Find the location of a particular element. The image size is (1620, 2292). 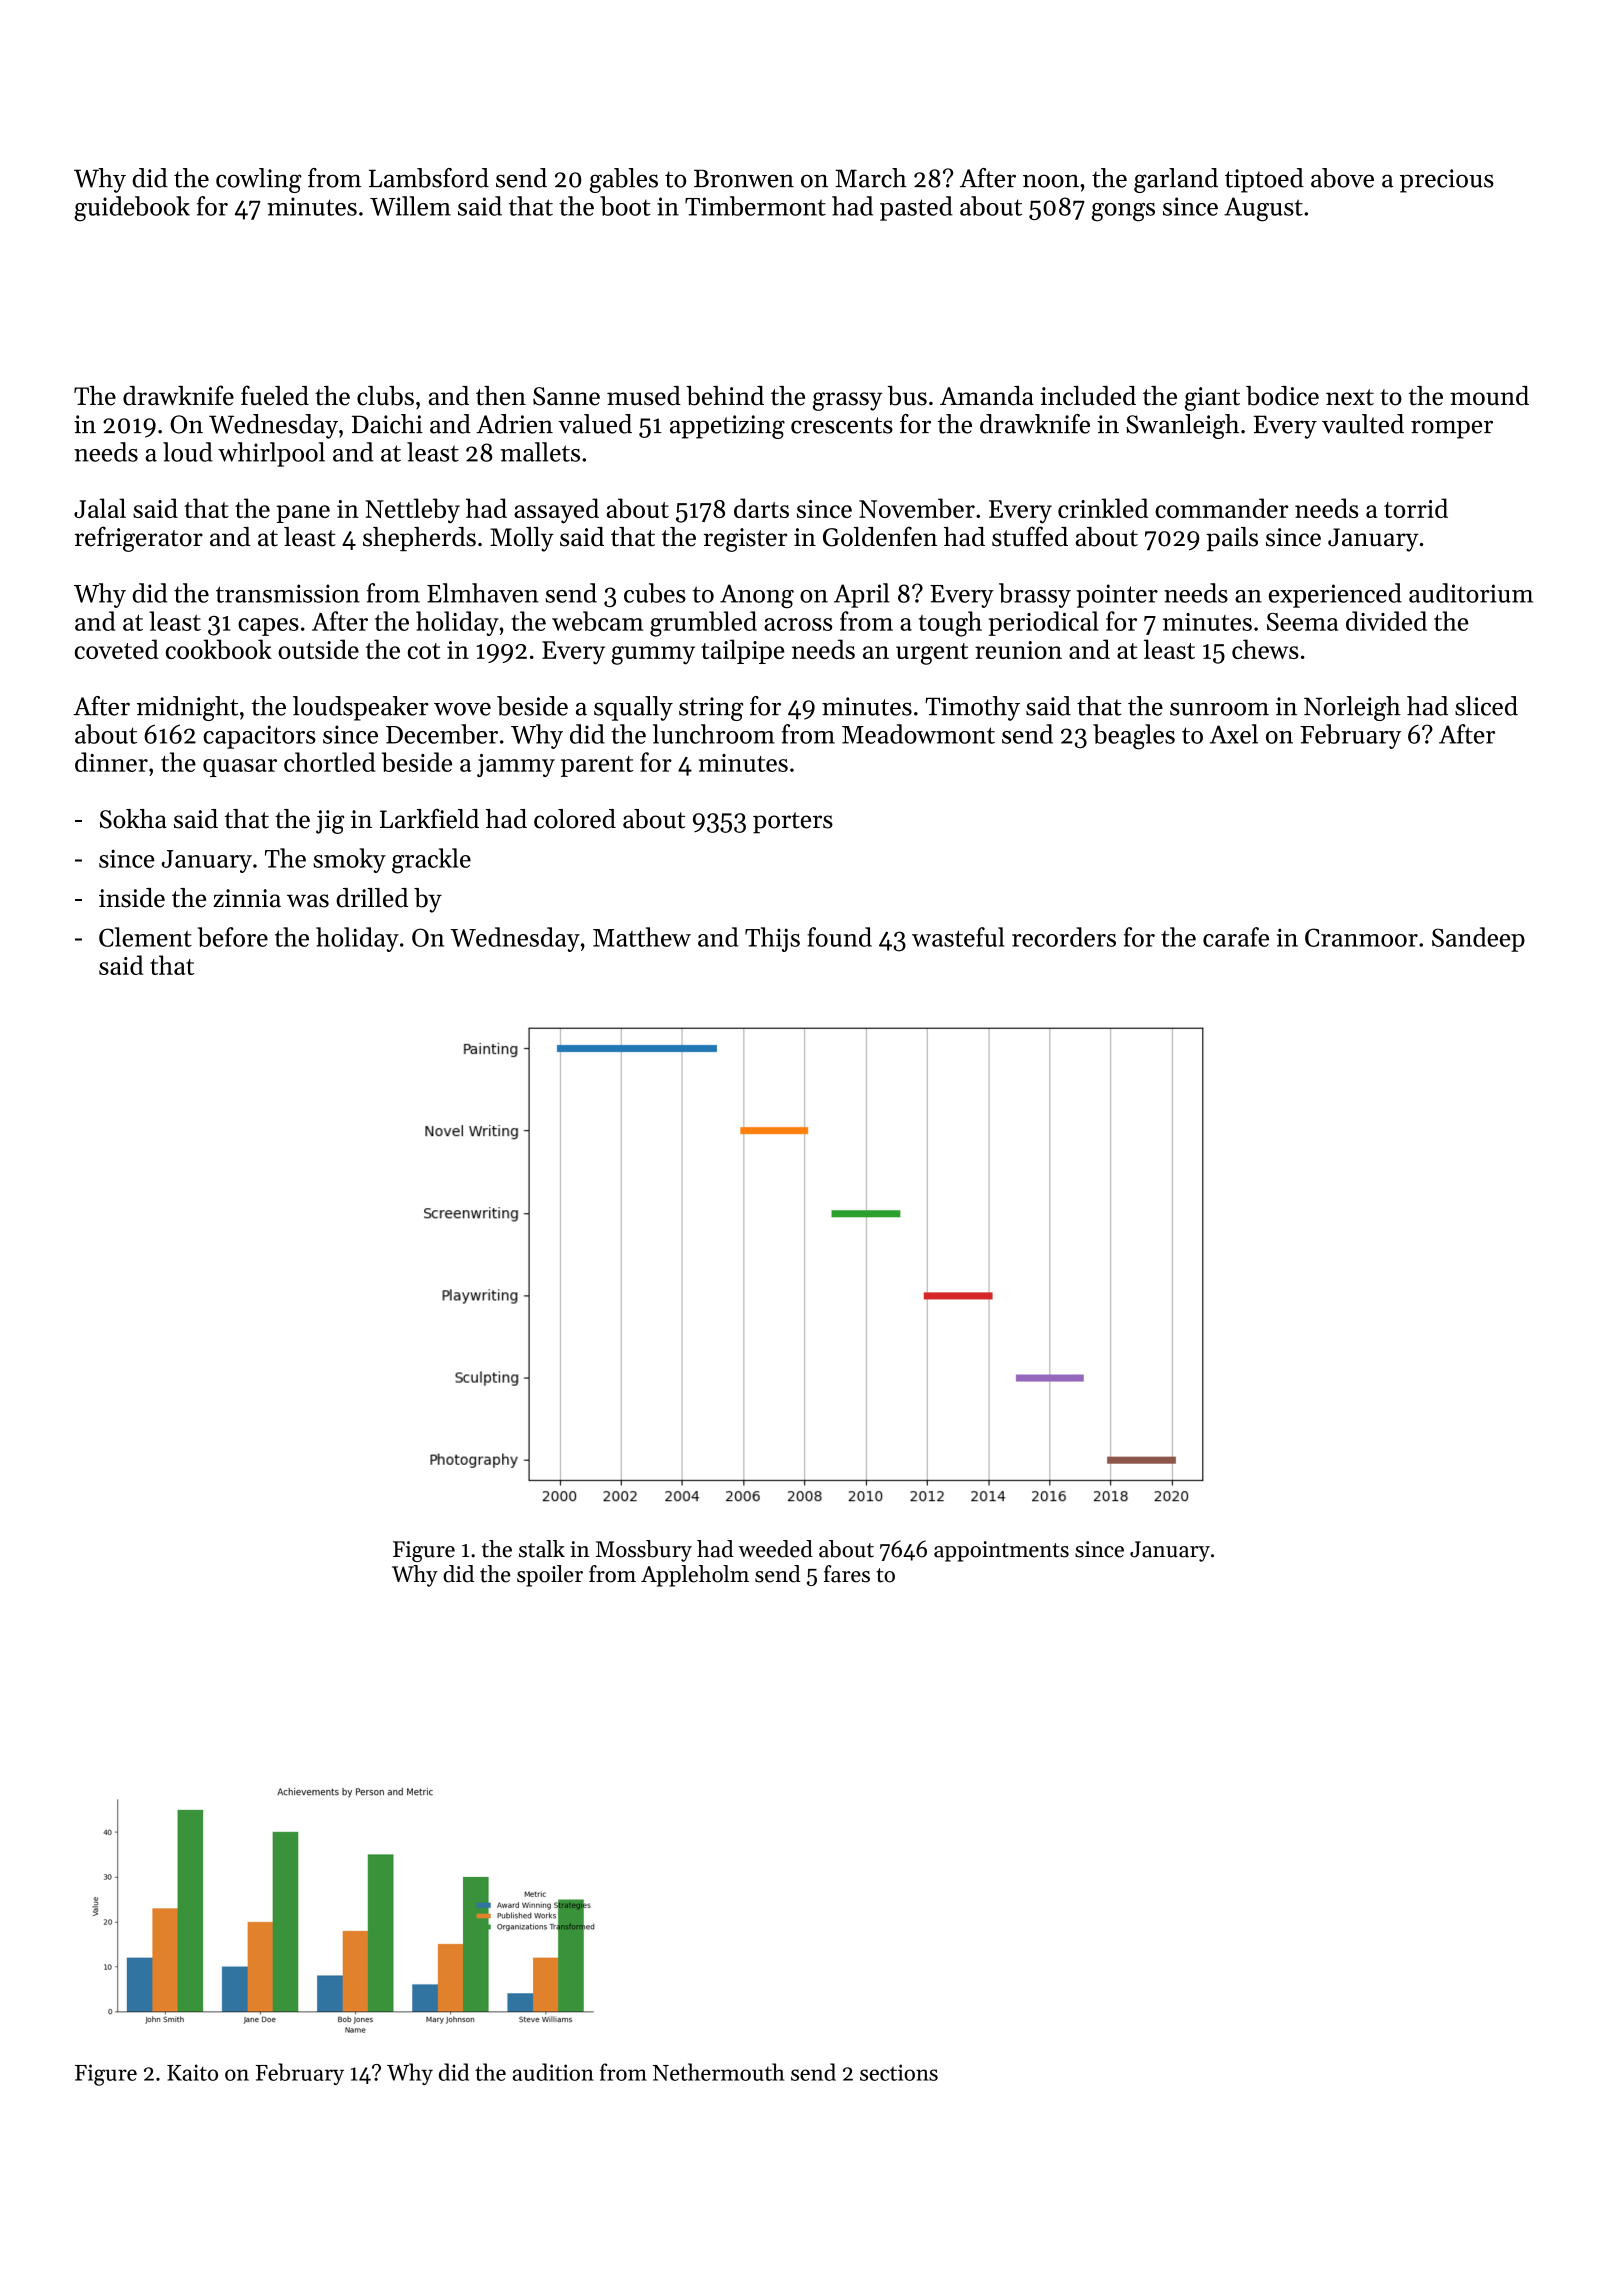

weeded is located at coordinates (775, 1549).
